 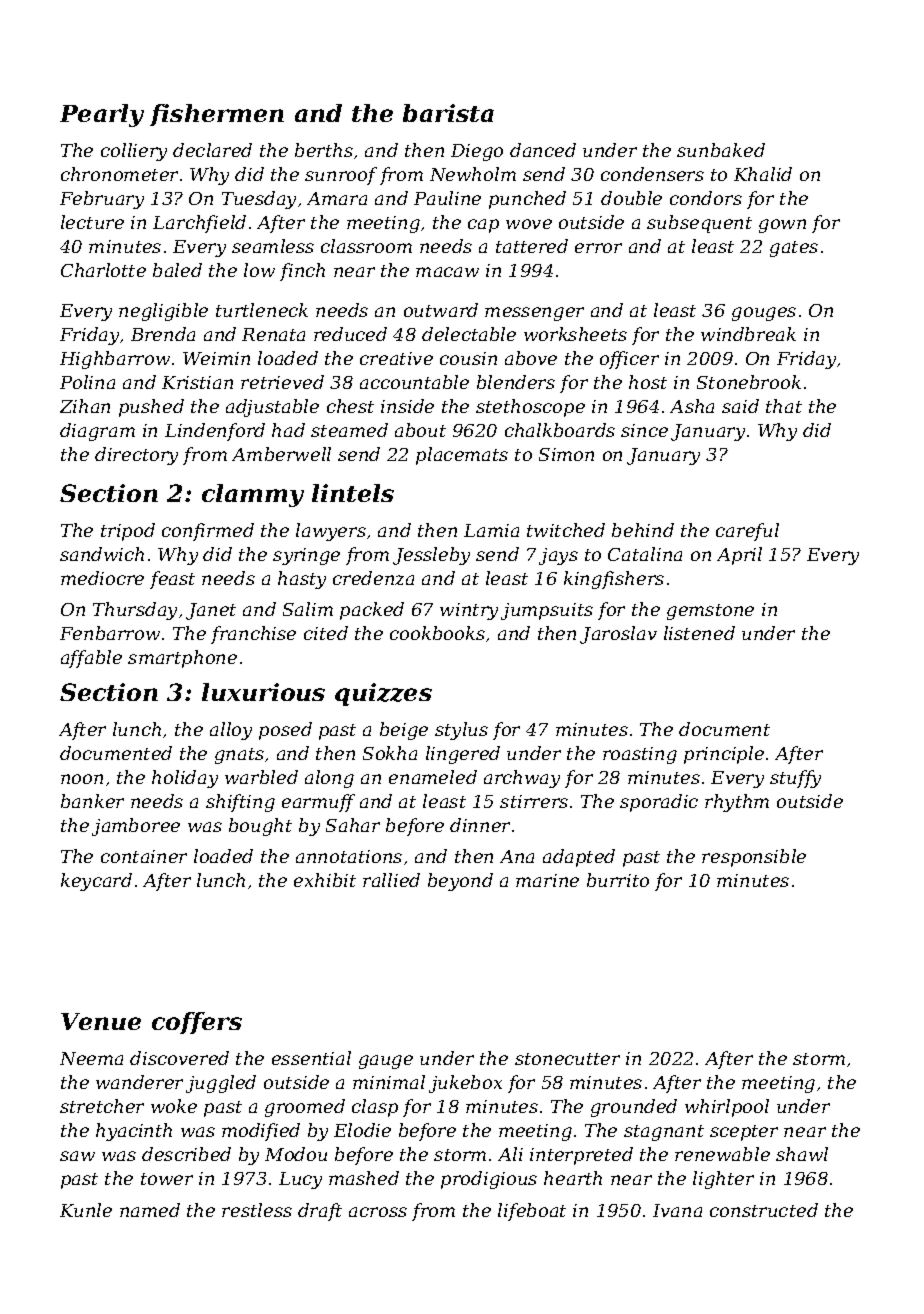 What do you see at coordinates (469, 611) in the image?
I see `wintry` at bounding box center [469, 611].
